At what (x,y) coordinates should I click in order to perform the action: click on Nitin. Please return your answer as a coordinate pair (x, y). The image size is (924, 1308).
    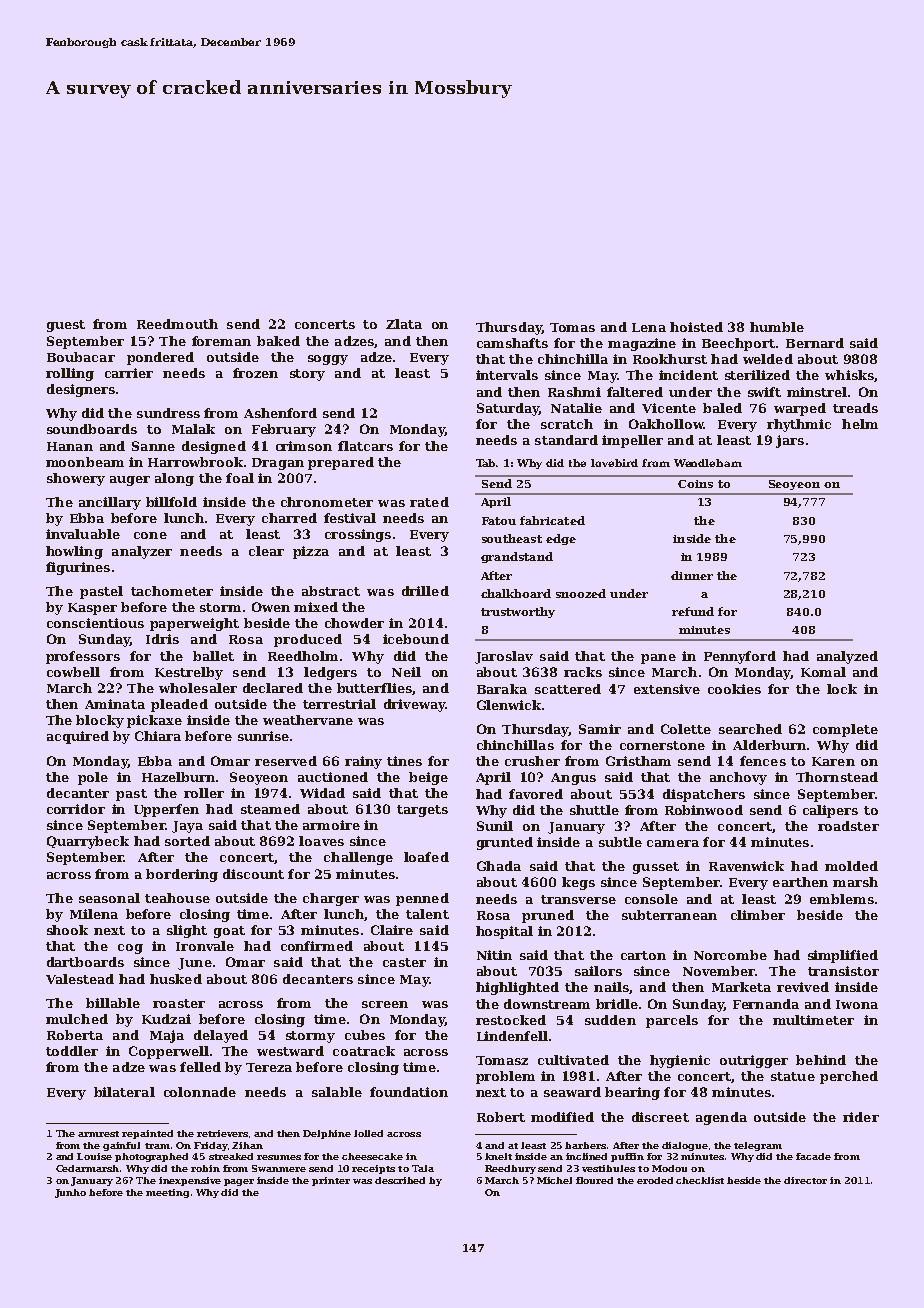
    Looking at the image, I should click on (494, 955).
